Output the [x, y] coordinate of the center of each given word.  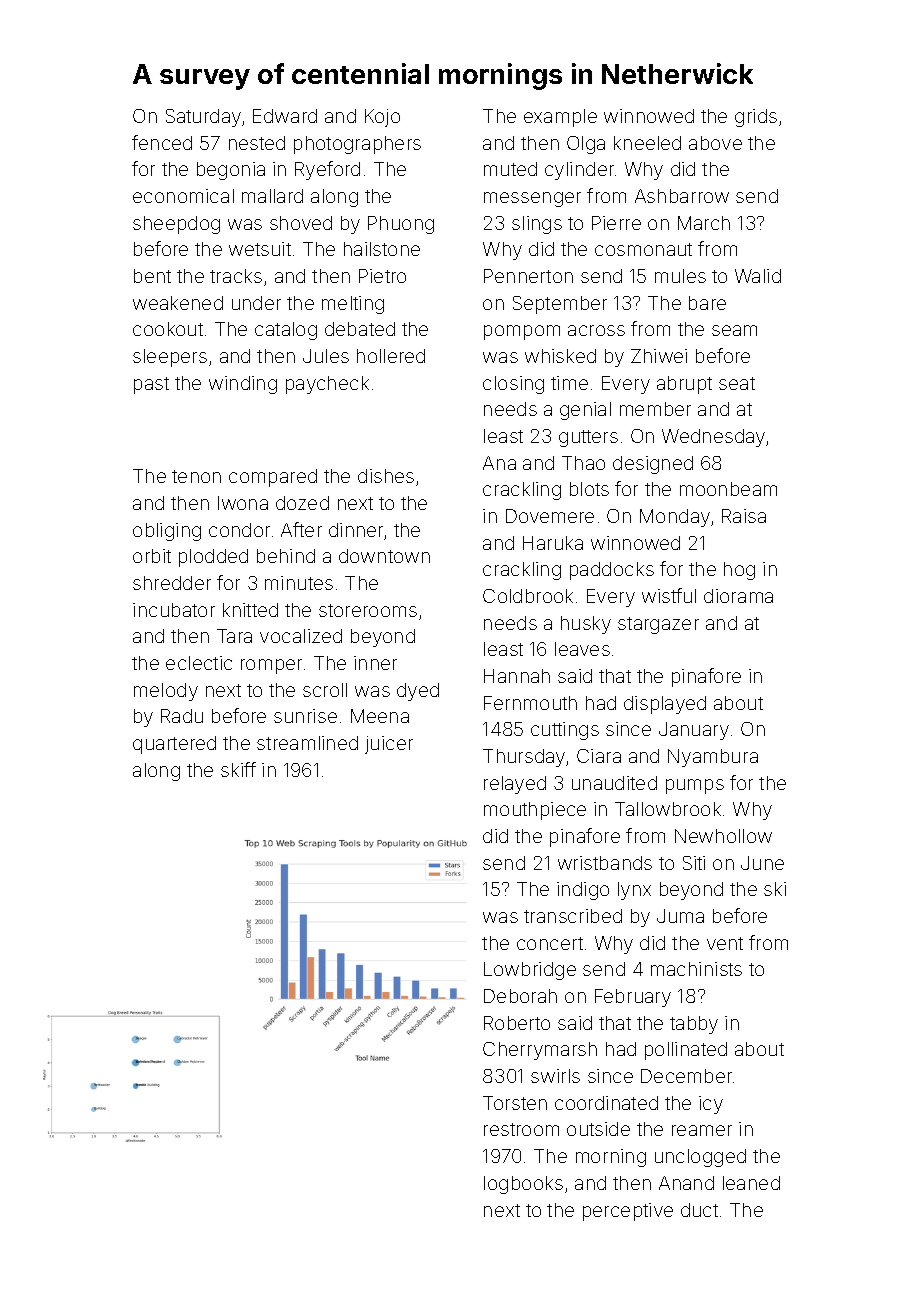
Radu [182, 716]
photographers [357, 145]
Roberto [517, 1023]
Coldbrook [528, 596]
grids [756, 118]
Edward [285, 116]
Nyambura [713, 758]
